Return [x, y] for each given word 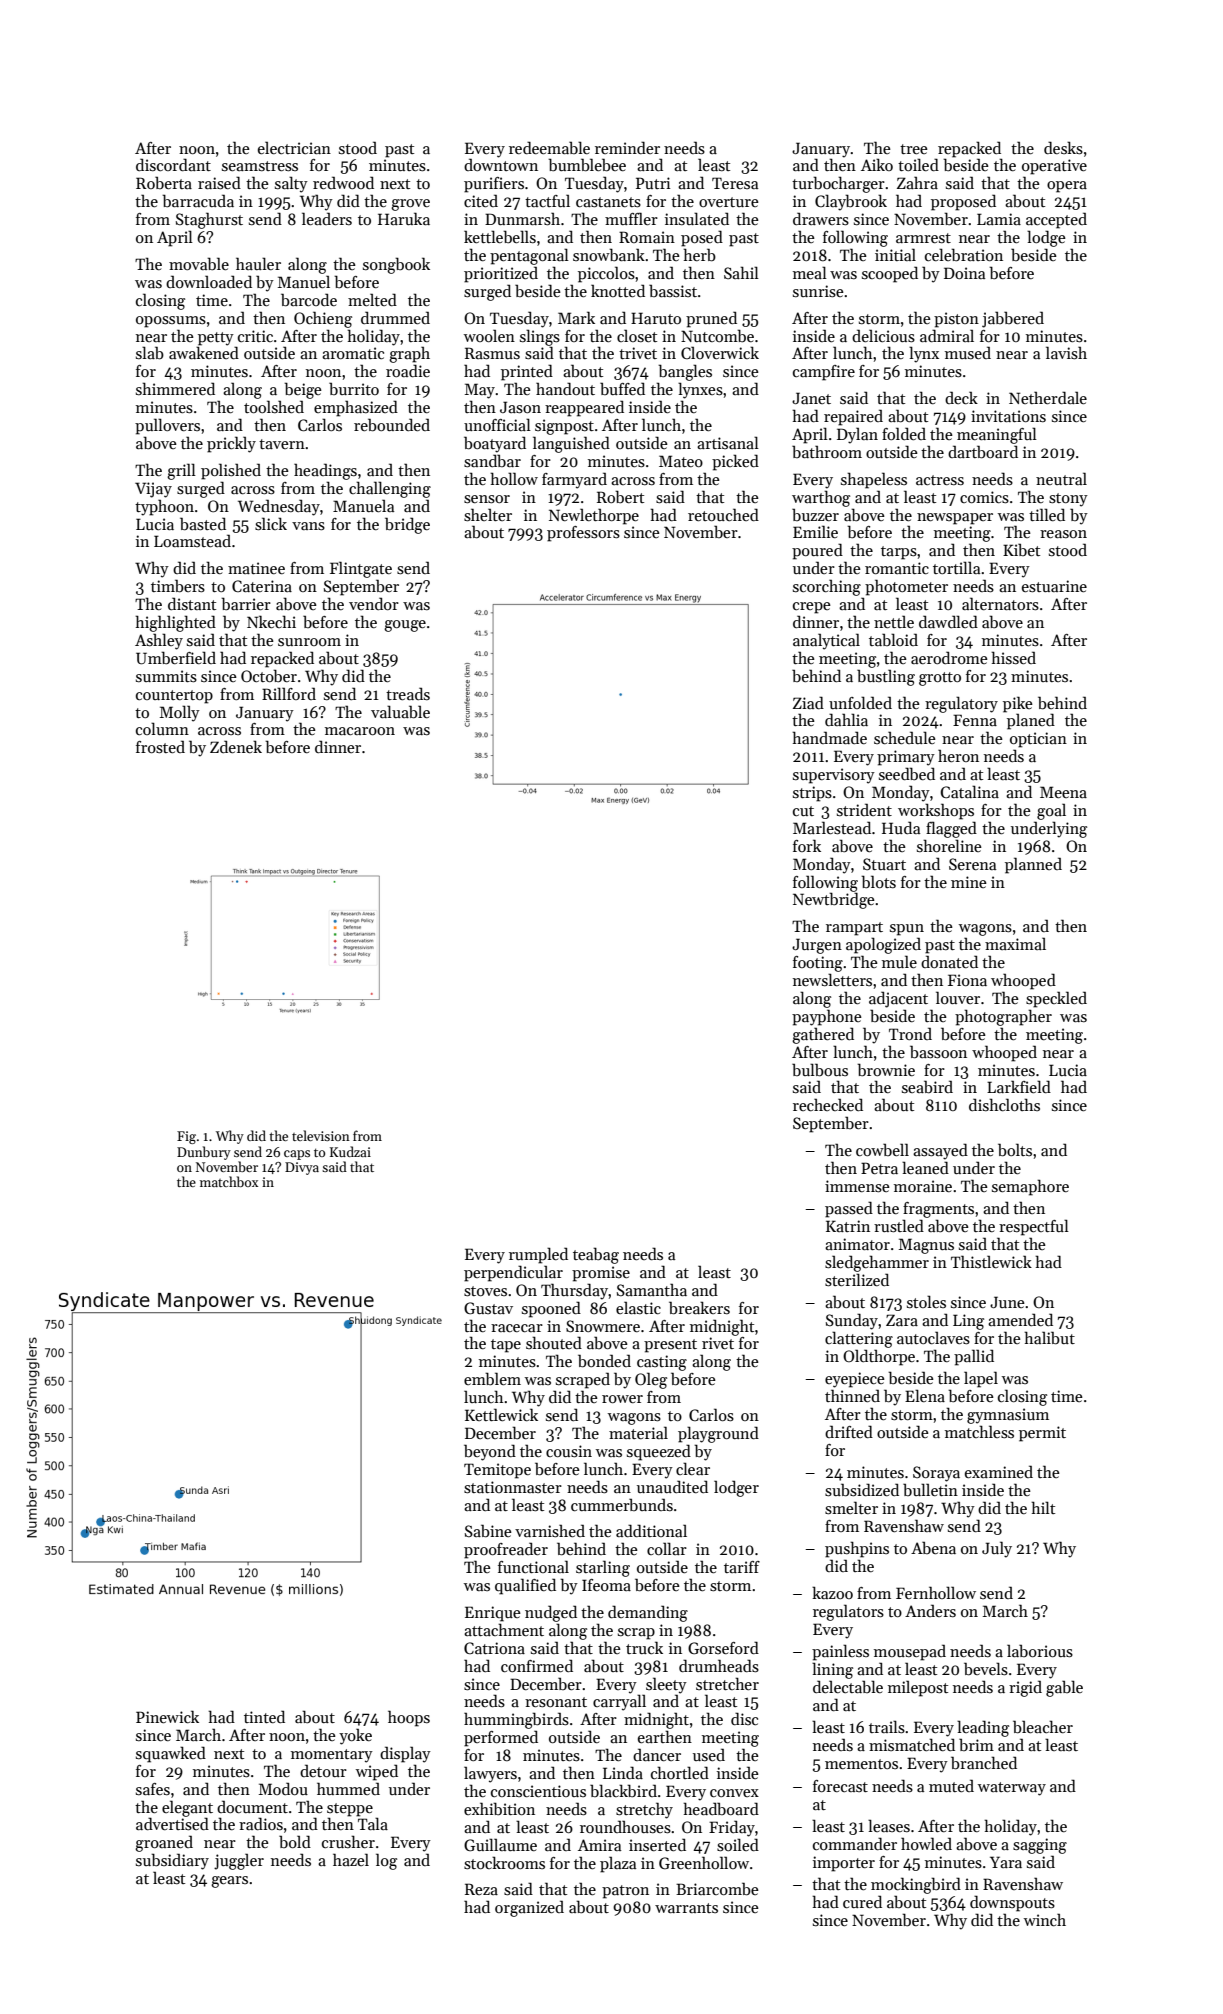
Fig [186, 1137]
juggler [239, 1861]
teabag [596, 1255]
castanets [608, 202]
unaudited [672, 1486]
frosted [160, 747]
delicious [883, 336]
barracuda [198, 201]
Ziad [808, 702]
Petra [879, 1168]
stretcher [727, 1683]
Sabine [488, 1531]
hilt [1043, 1507]
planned [1033, 865]
